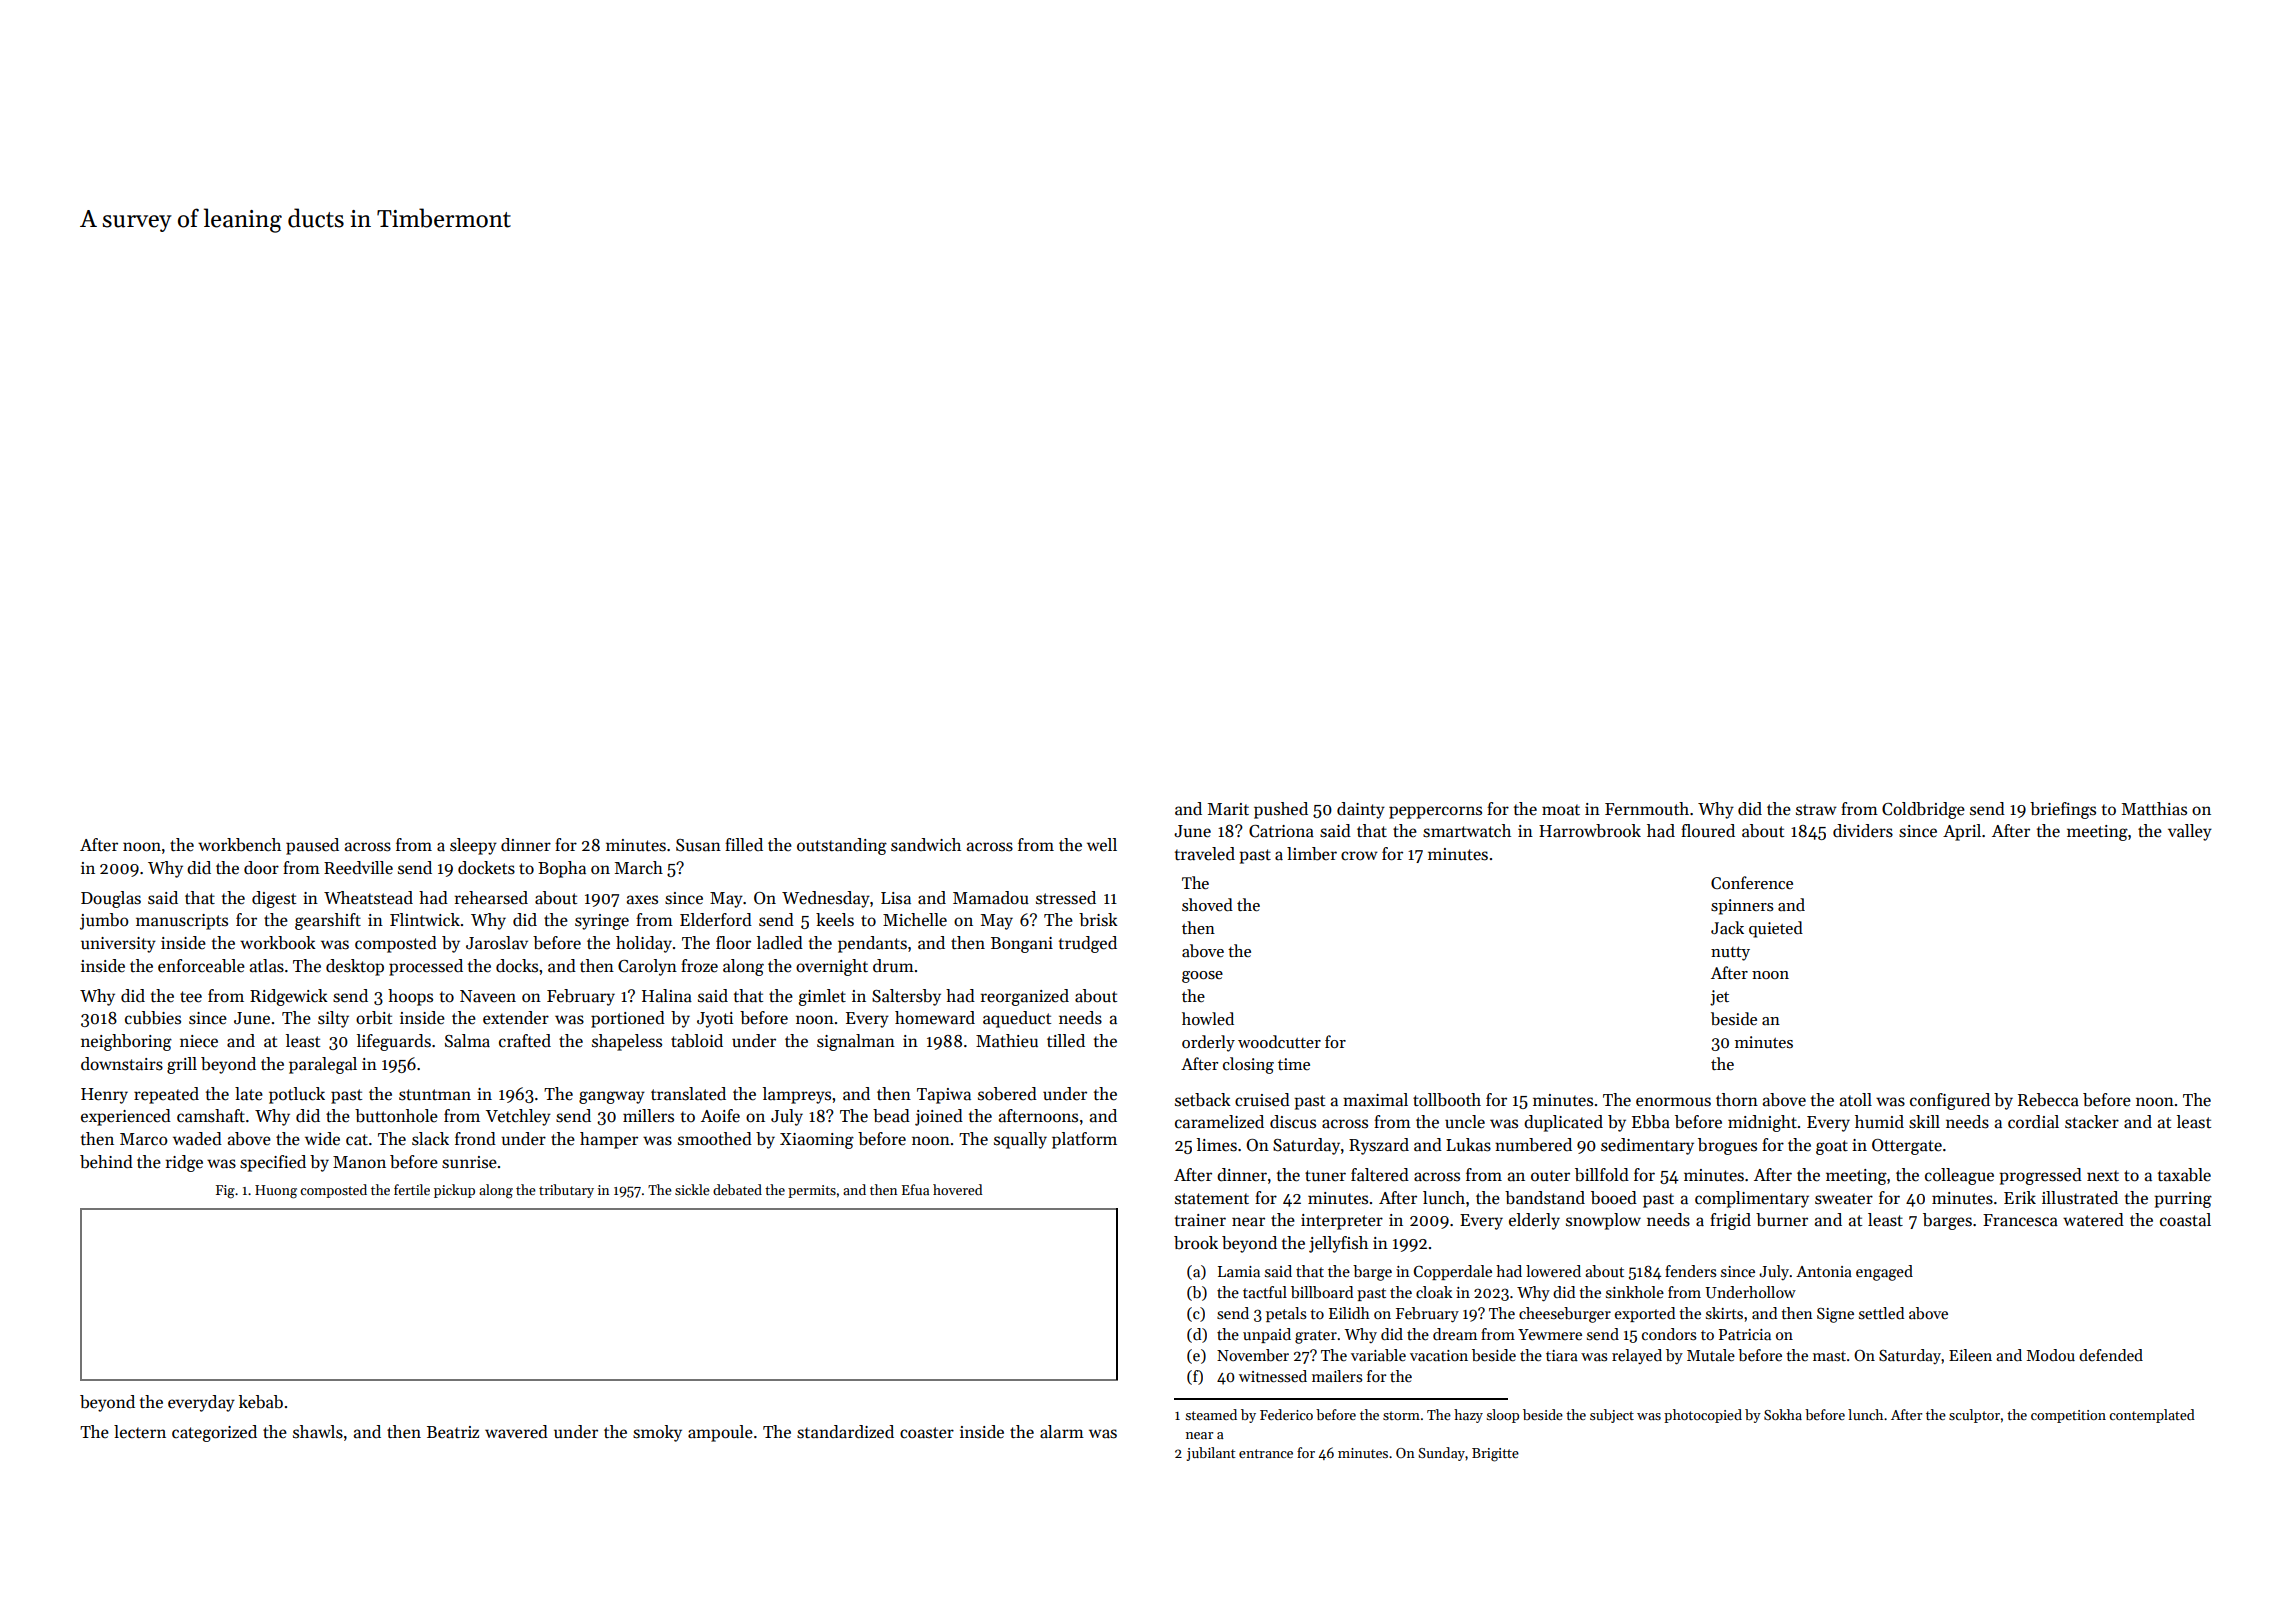 This screenshot has width=2292, height=1620. Describe the element at coordinates (261, 1402) in the screenshot. I see `kebab` at that location.
